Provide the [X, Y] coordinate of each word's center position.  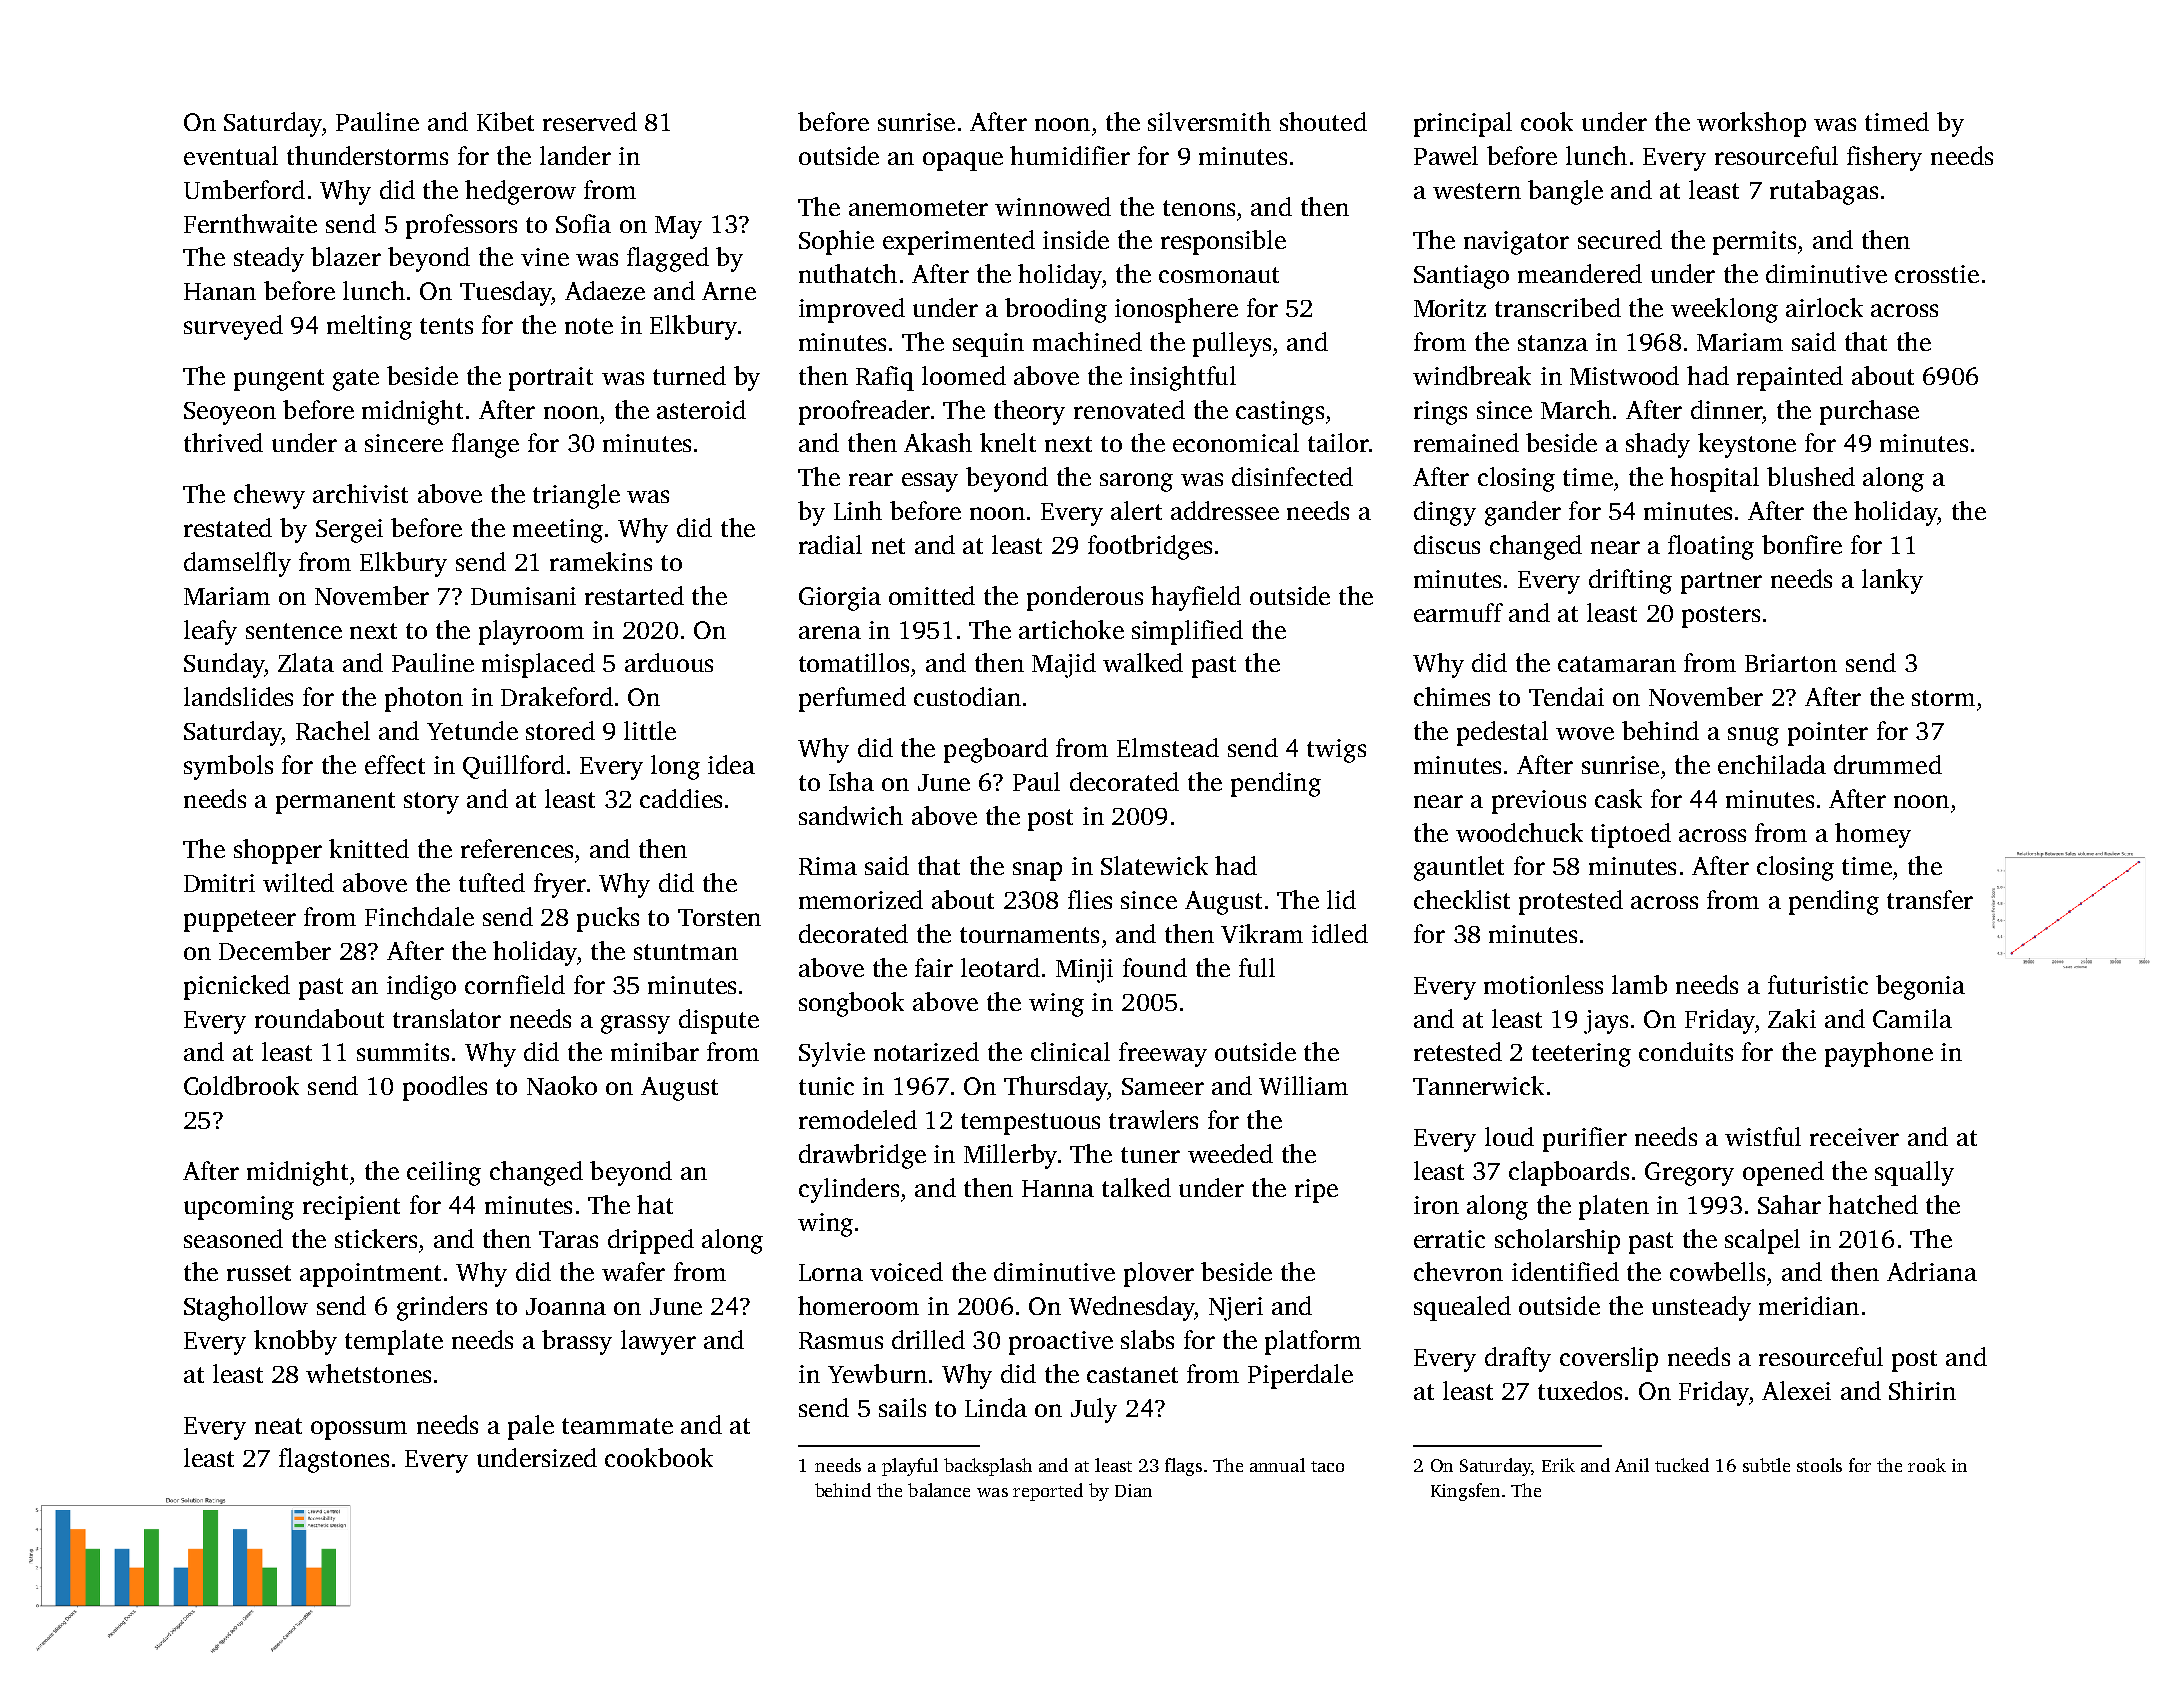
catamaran [1617, 664]
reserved [590, 121]
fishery [1884, 158]
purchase [1869, 412]
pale [531, 1427]
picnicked [237, 987]
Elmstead [1168, 747]
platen [1614, 1207]
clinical [1070, 1051]
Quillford [514, 767]
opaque [963, 161]
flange [485, 445]
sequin [988, 345]
